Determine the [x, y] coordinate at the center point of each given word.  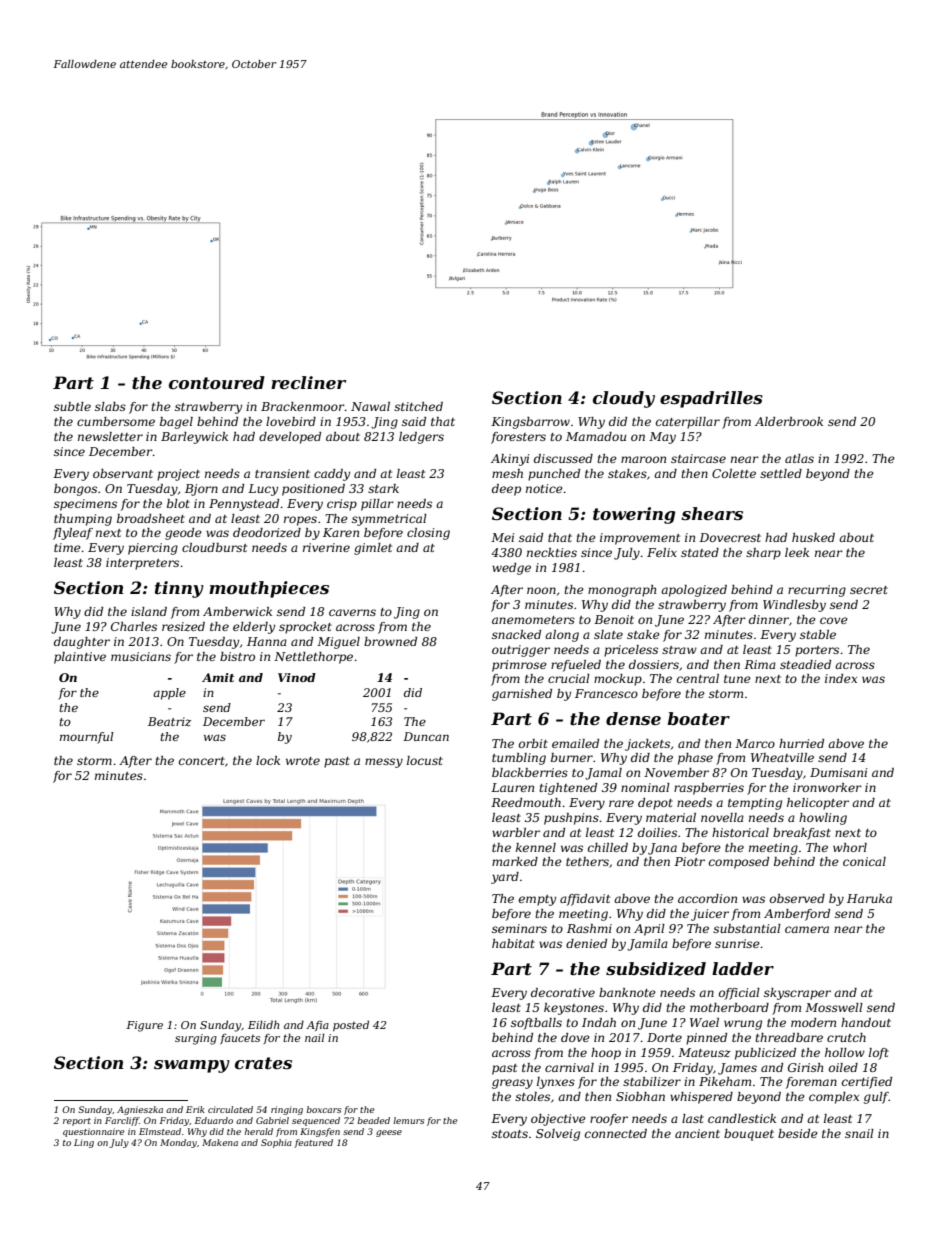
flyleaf [73, 534]
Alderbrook [789, 421]
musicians [141, 656]
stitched [418, 406]
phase [695, 759]
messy [384, 763]
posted [351, 1025]
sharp [763, 554]
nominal [645, 787]
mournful [87, 738]
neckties [552, 552]
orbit [533, 743]
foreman [811, 1083]
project [178, 475]
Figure [144, 1026]
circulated [230, 1109]
